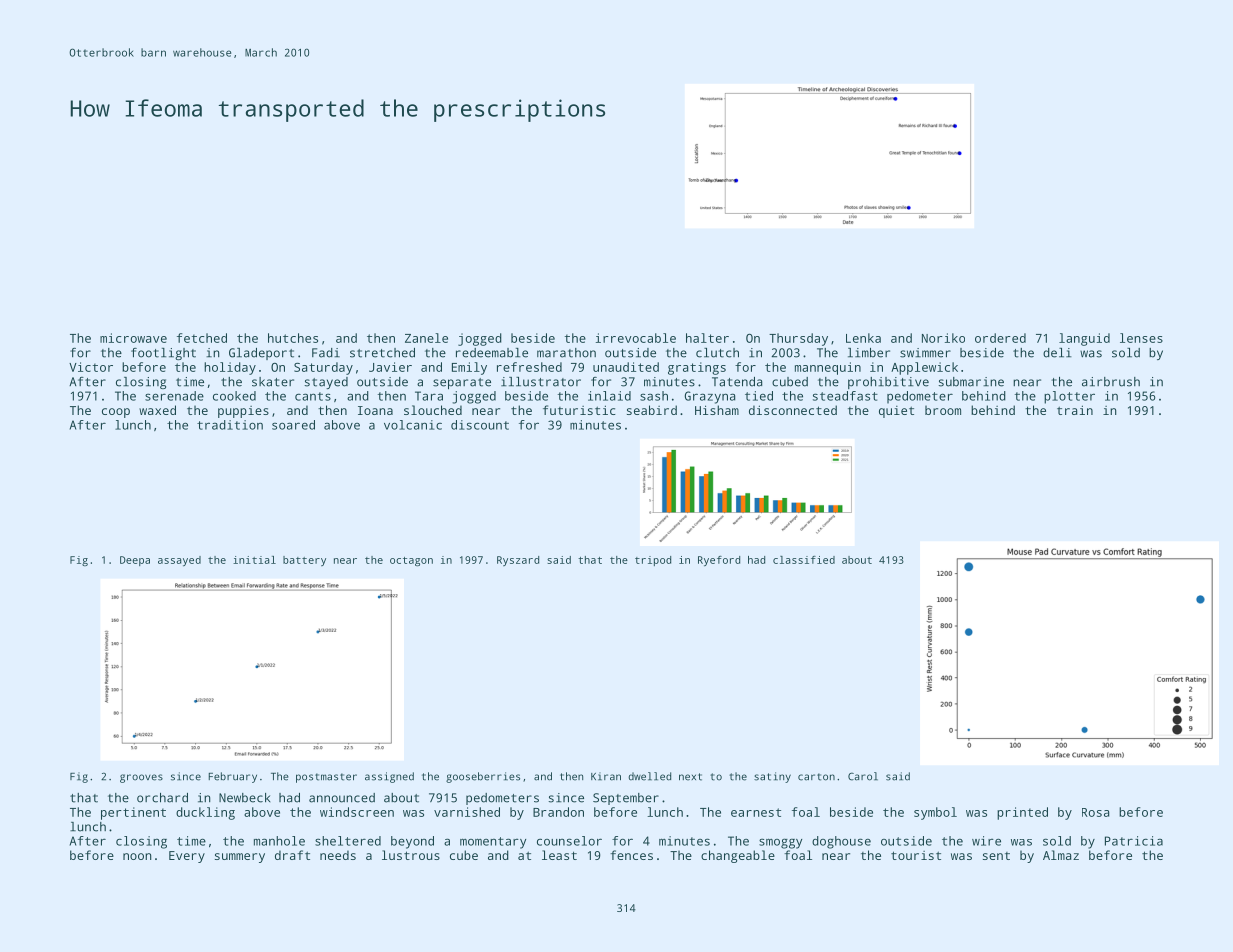 Image resolution: width=1233 pixels, height=952 pixels. What do you see at coordinates (1141, 338) in the document?
I see `lenses` at bounding box center [1141, 338].
